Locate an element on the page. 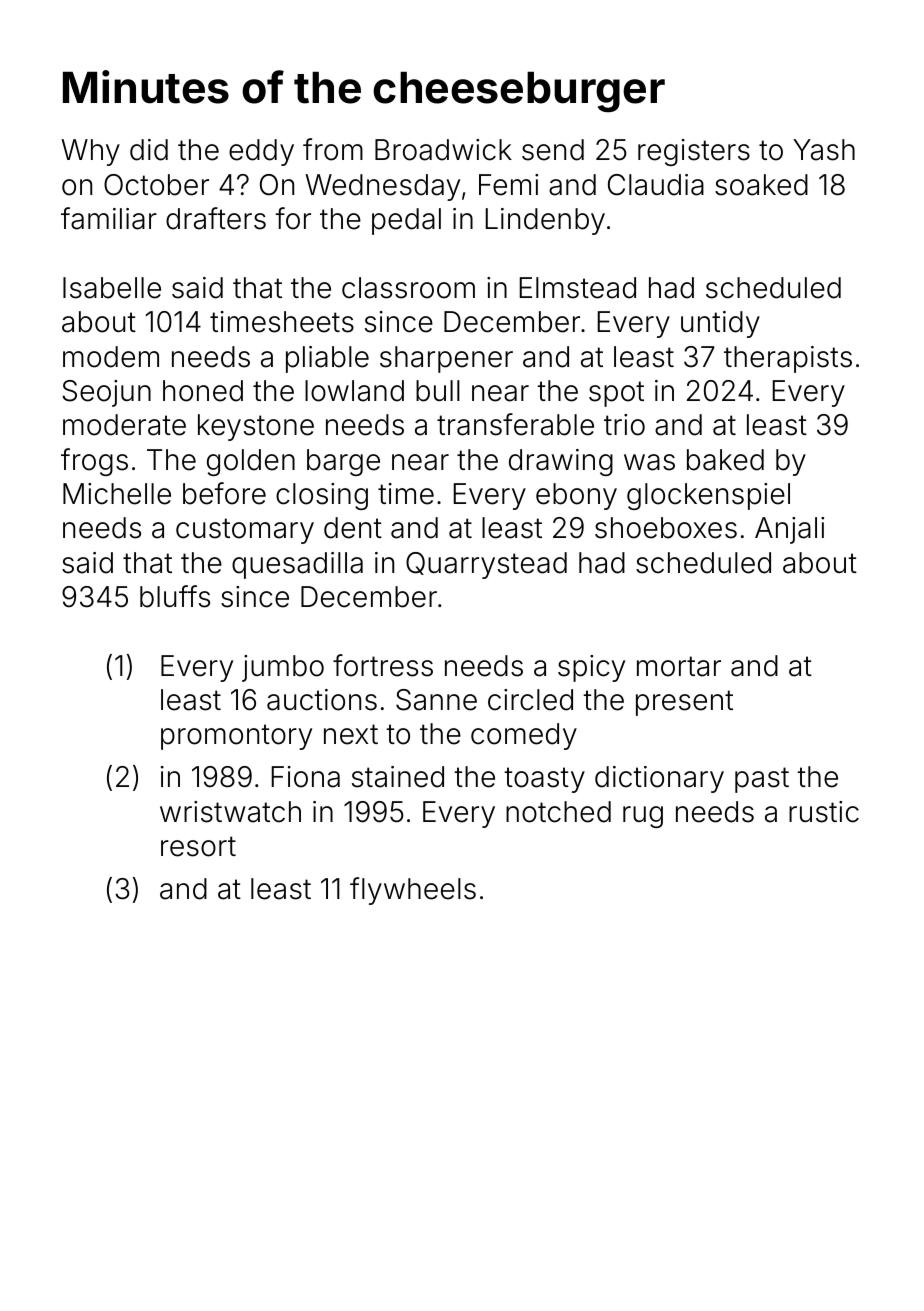 The width and height of the image is (924, 1311). Anjali is located at coordinates (789, 530).
